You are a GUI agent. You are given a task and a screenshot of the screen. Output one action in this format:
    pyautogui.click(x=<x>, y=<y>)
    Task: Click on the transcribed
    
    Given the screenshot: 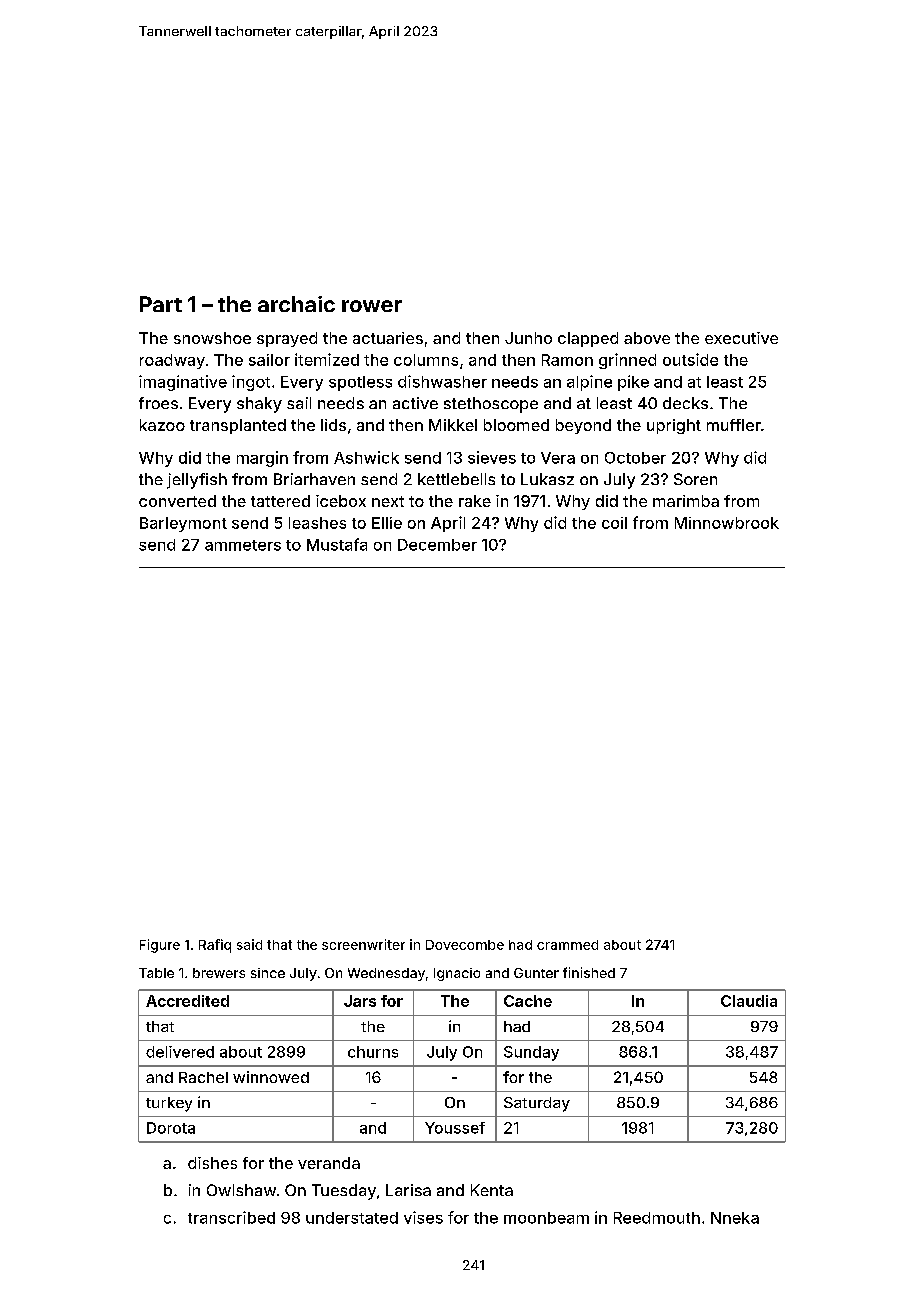 What is the action you would take?
    pyautogui.click(x=231, y=1217)
